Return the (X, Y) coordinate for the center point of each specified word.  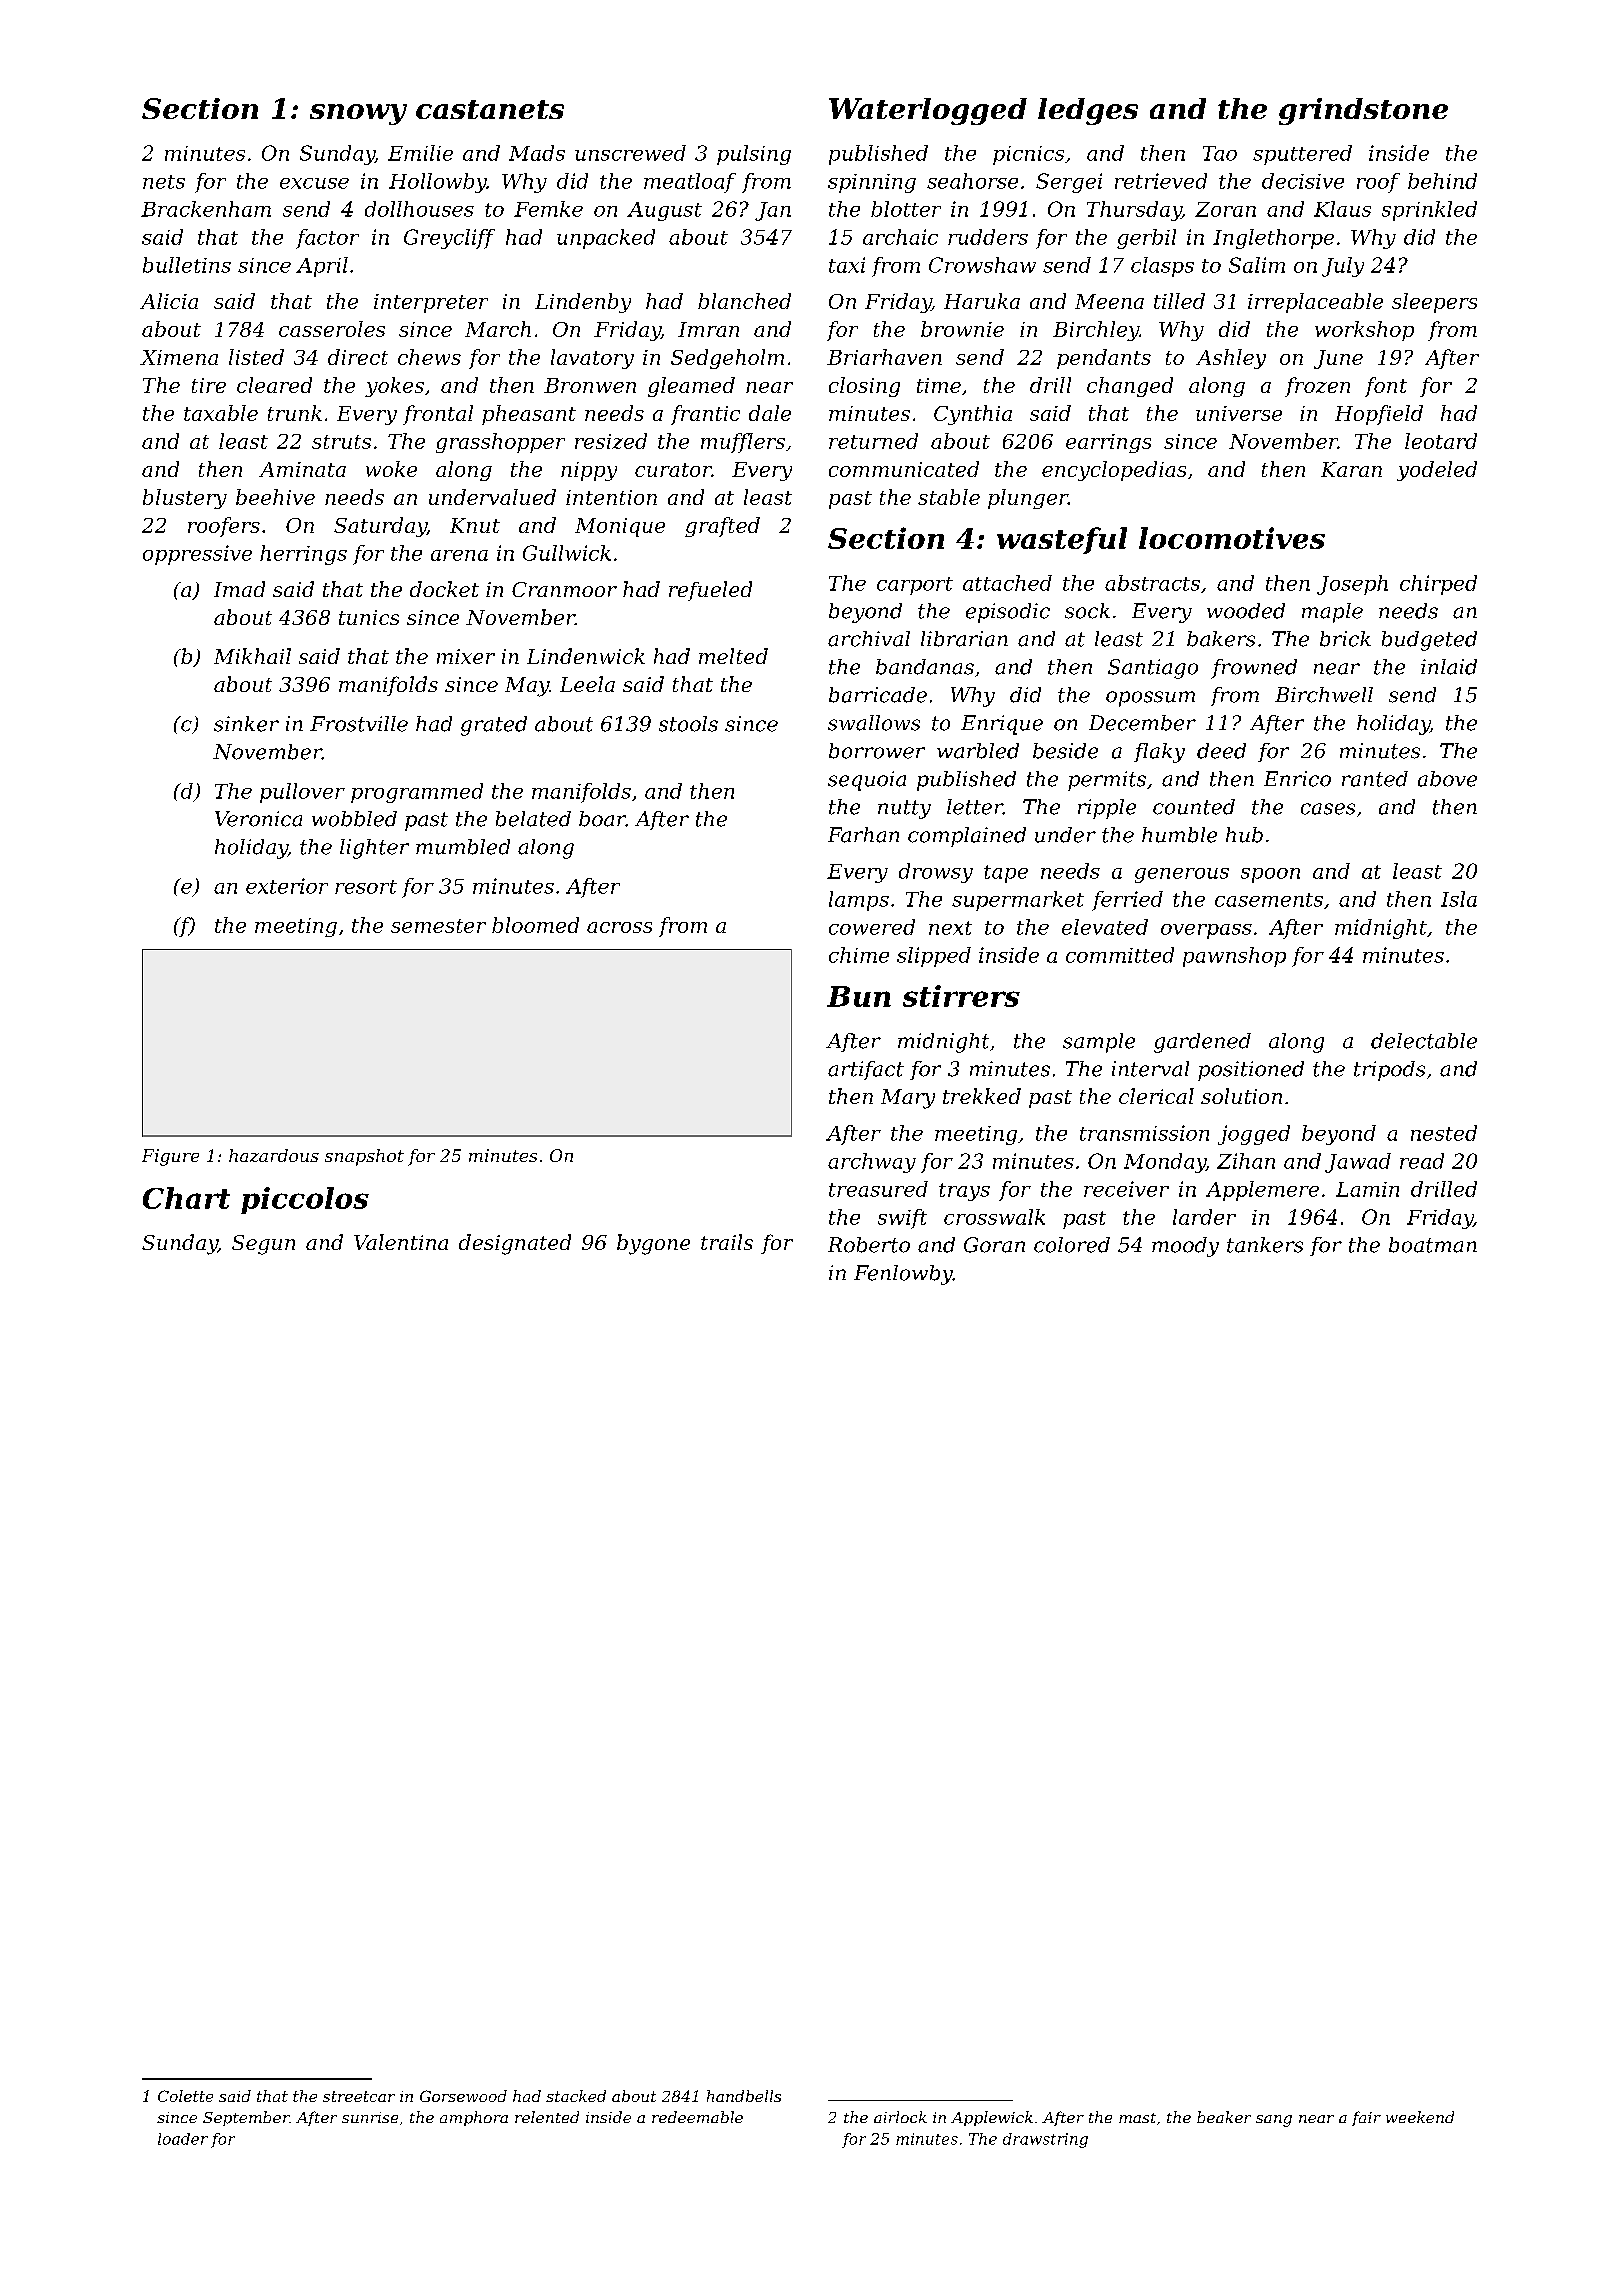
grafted (722, 527)
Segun (263, 1245)
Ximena (179, 357)
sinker (246, 724)
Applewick (992, 2118)
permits (1107, 781)
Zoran (1225, 209)
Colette (185, 2096)
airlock (900, 2117)
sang (1274, 2121)
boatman (1433, 1245)
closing (864, 387)
